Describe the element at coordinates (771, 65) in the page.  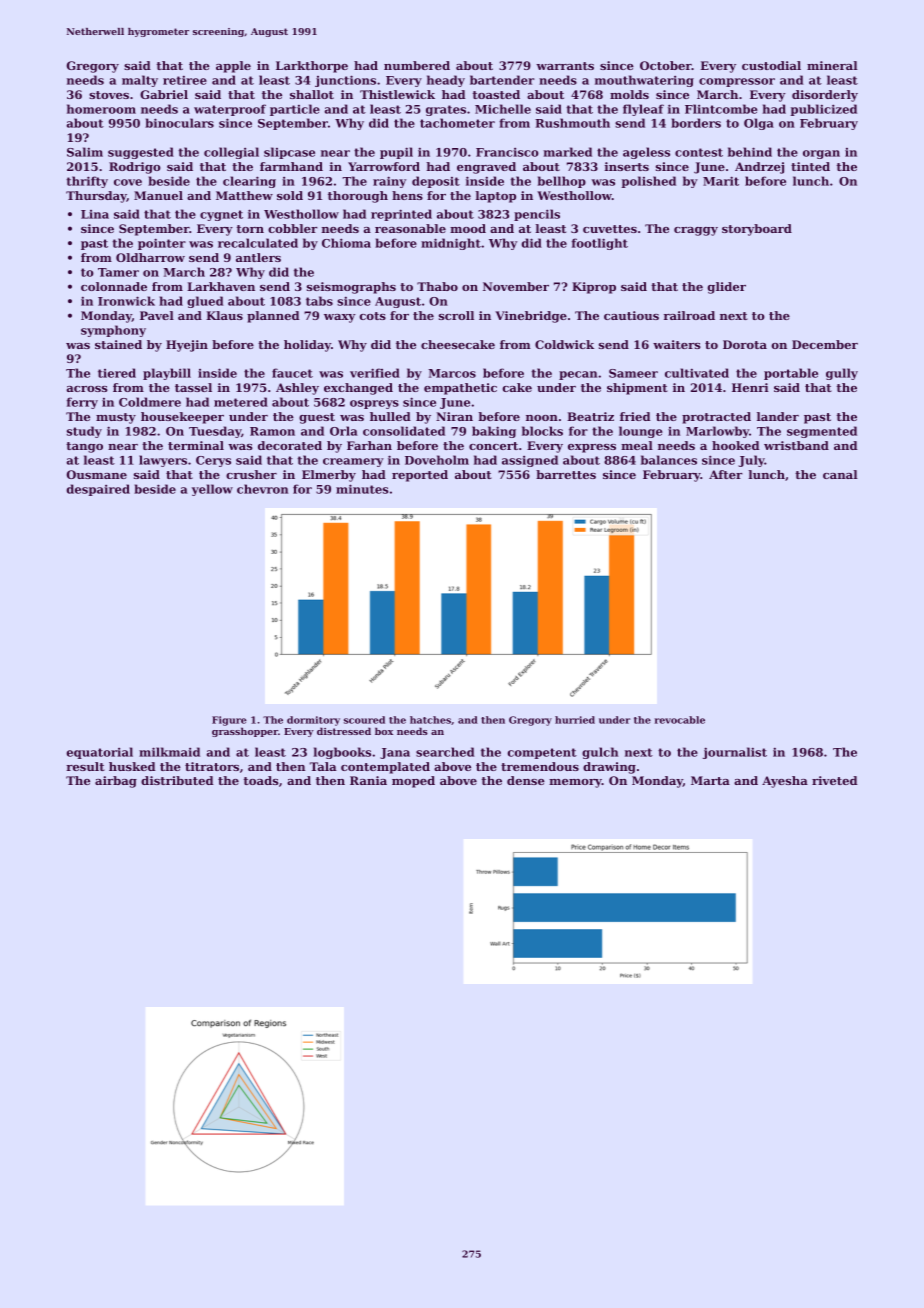
I see `custodial` at that location.
